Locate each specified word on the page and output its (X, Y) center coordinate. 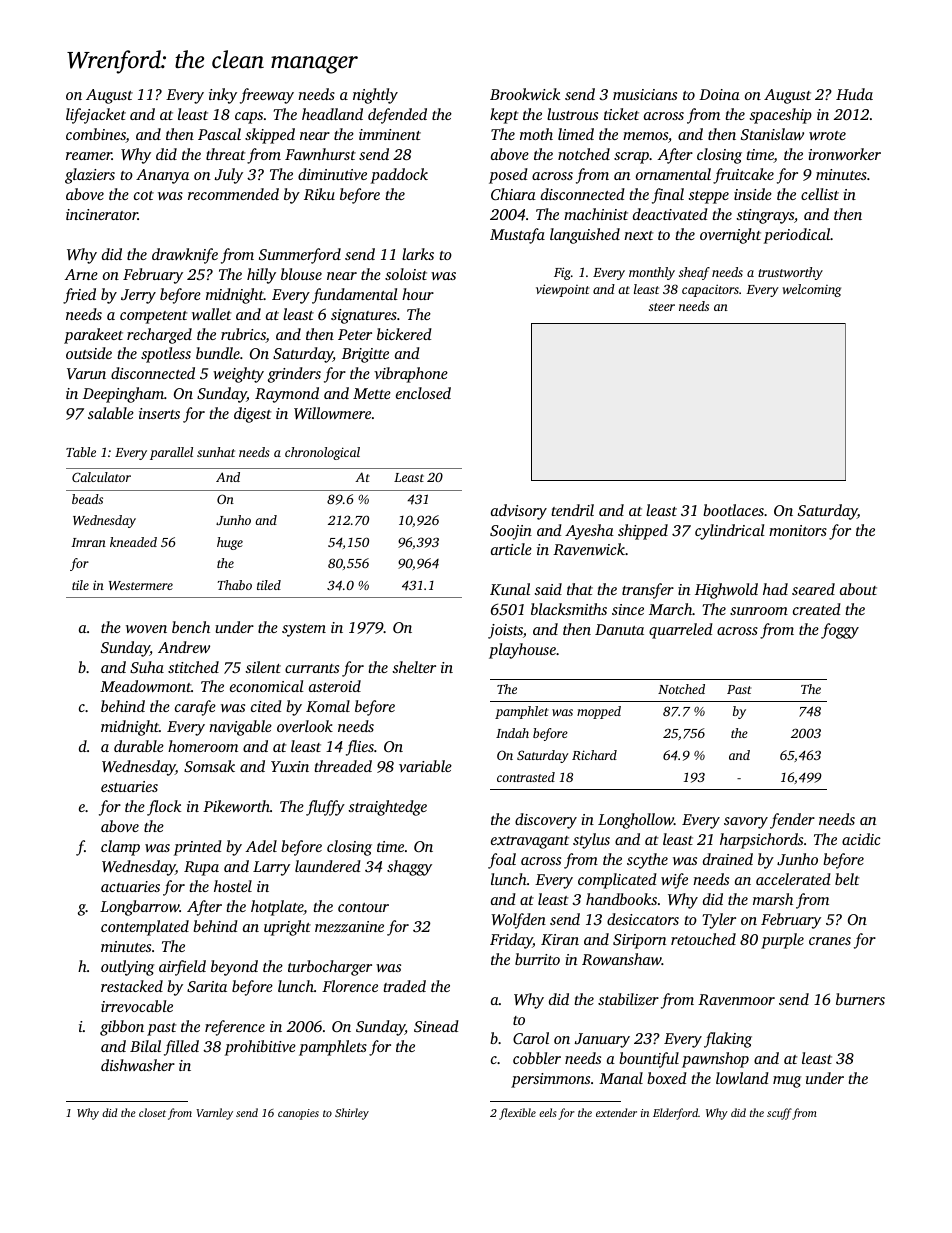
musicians (645, 94)
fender (792, 821)
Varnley (214, 1114)
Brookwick (525, 94)
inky (223, 96)
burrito (537, 959)
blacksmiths (569, 609)
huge (230, 543)
